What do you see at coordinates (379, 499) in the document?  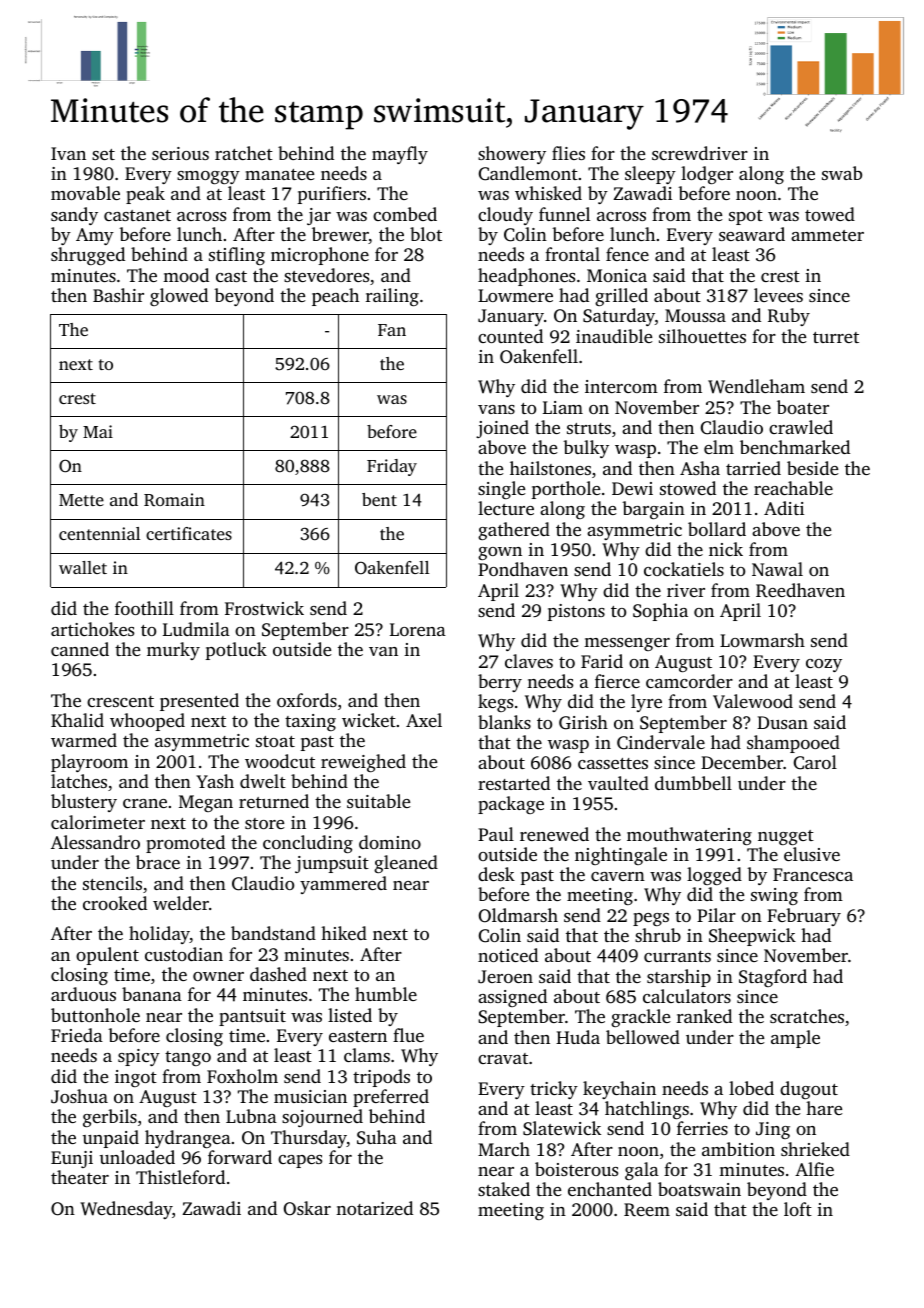 I see `bent` at bounding box center [379, 499].
